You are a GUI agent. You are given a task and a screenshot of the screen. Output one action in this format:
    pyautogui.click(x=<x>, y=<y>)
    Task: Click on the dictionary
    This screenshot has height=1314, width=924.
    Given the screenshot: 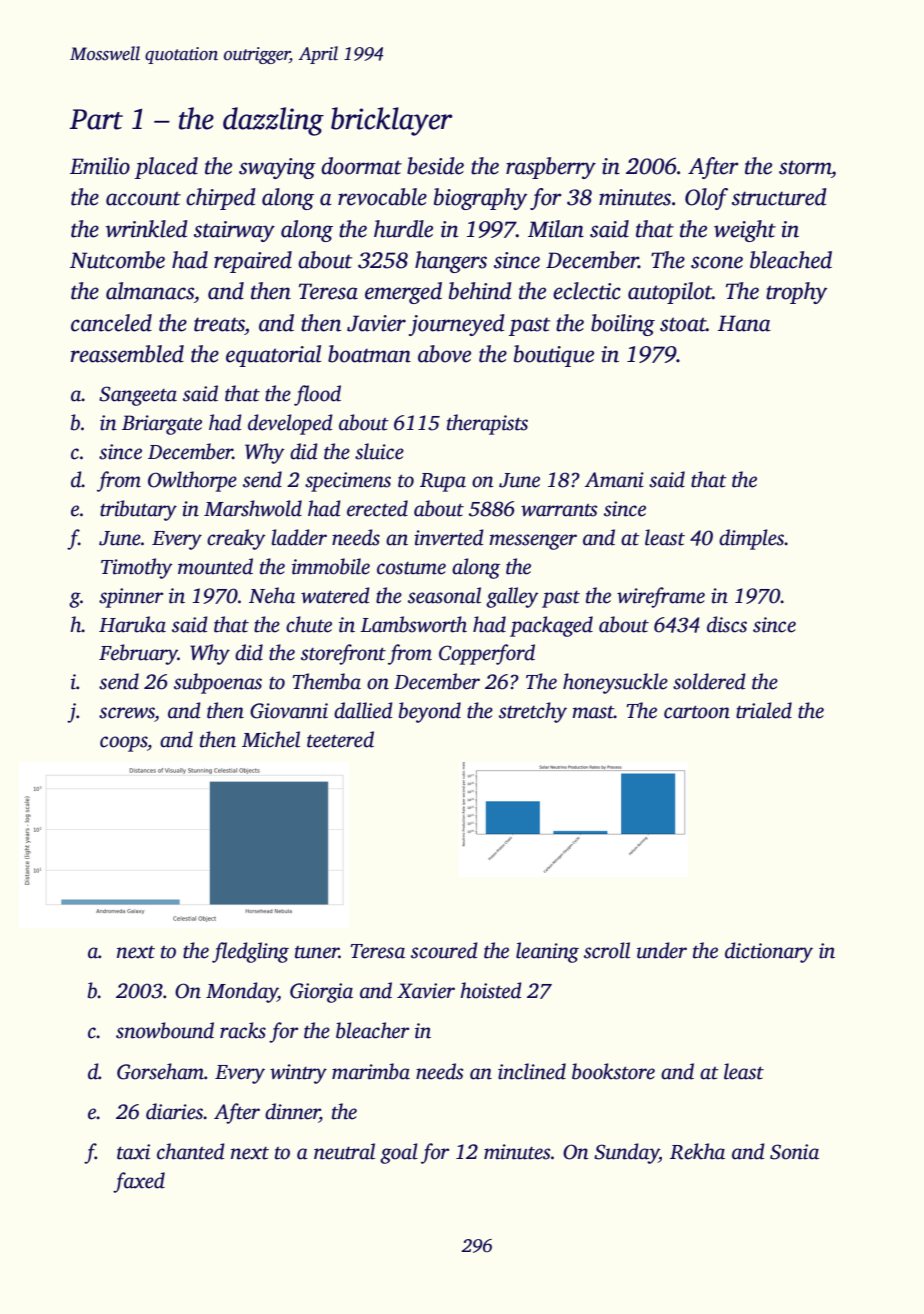 What is the action you would take?
    pyautogui.click(x=769, y=952)
